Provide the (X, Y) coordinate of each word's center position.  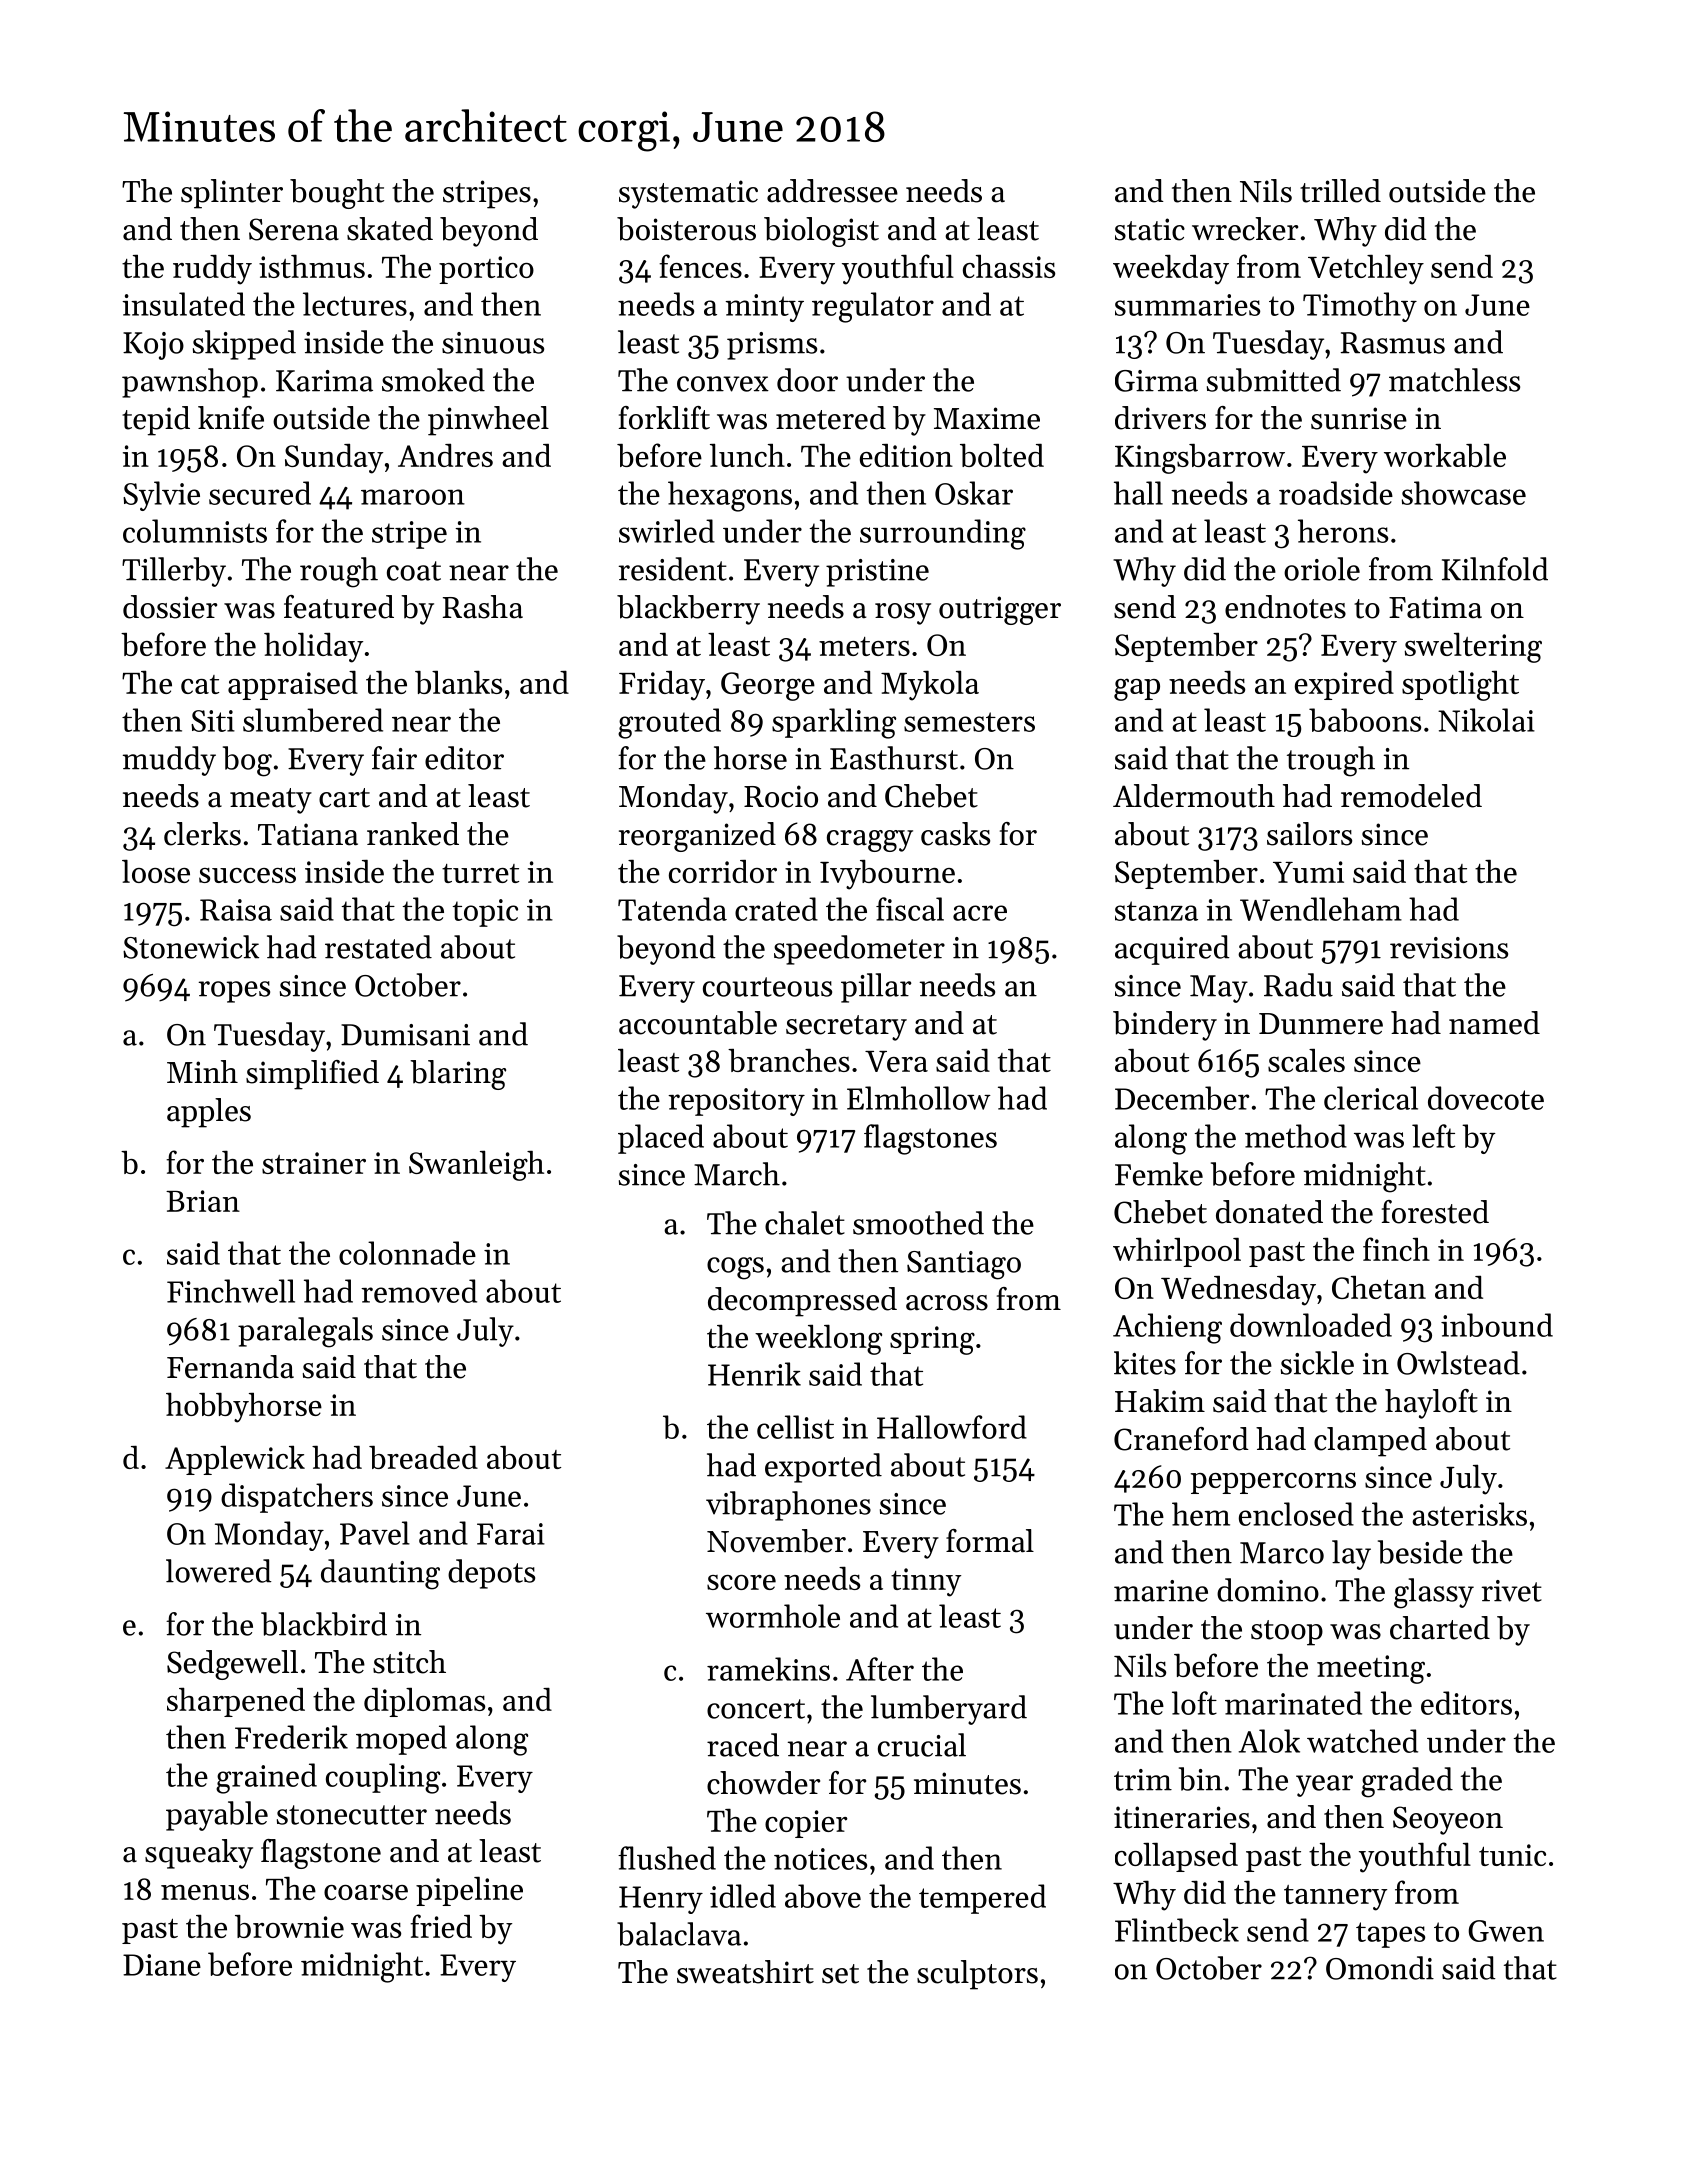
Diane (162, 1965)
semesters (969, 722)
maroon (413, 497)
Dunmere (1321, 1024)
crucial (922, 1745)
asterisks (1469, 1514)
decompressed (802, 1302)
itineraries (1182, 1817)
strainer (314, 1163)
